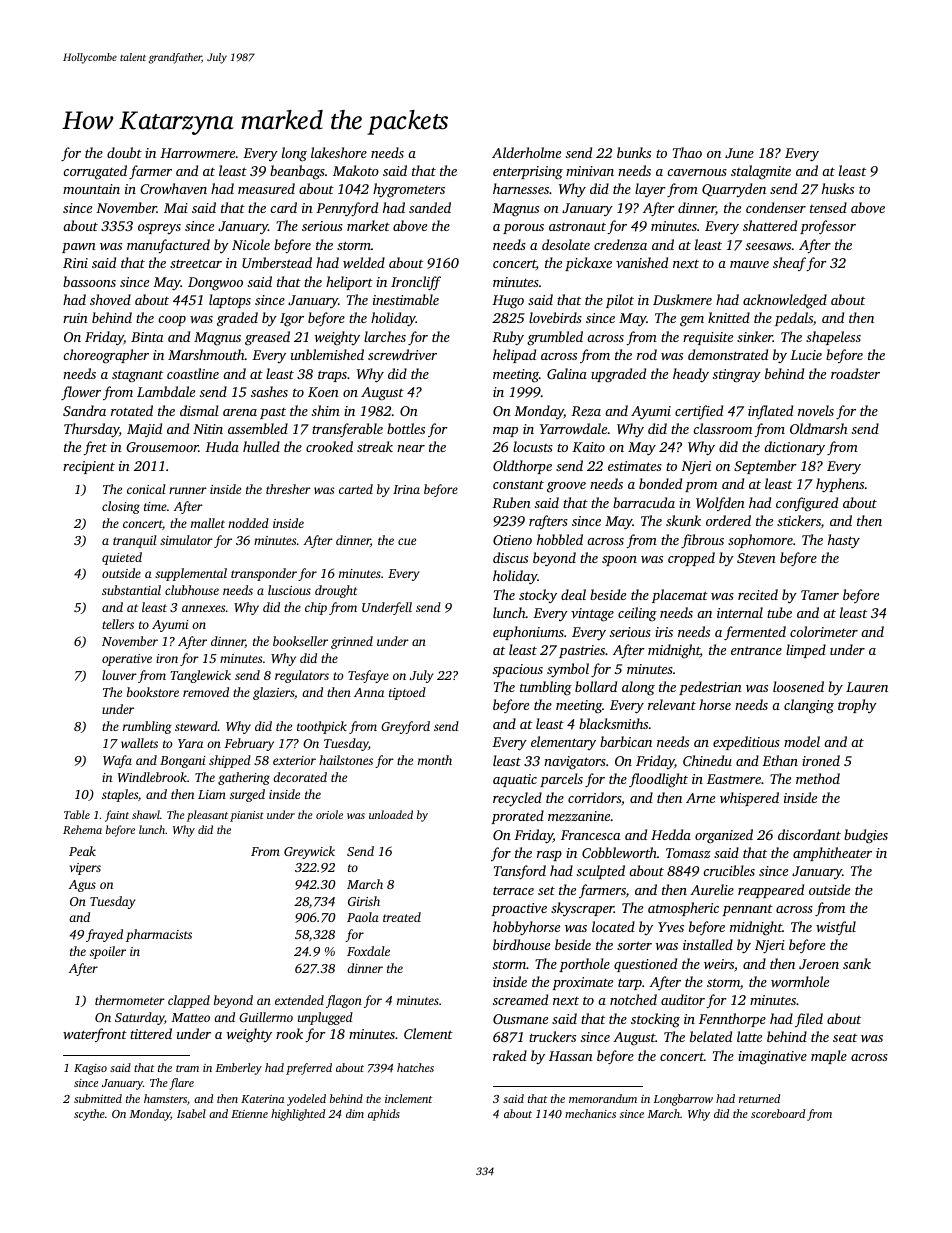 The height and width of the page is (1233, 952). What do you see at coordinates (785, 301) in the page?
I see `acknowledged` at bounding box center [785, 301].
